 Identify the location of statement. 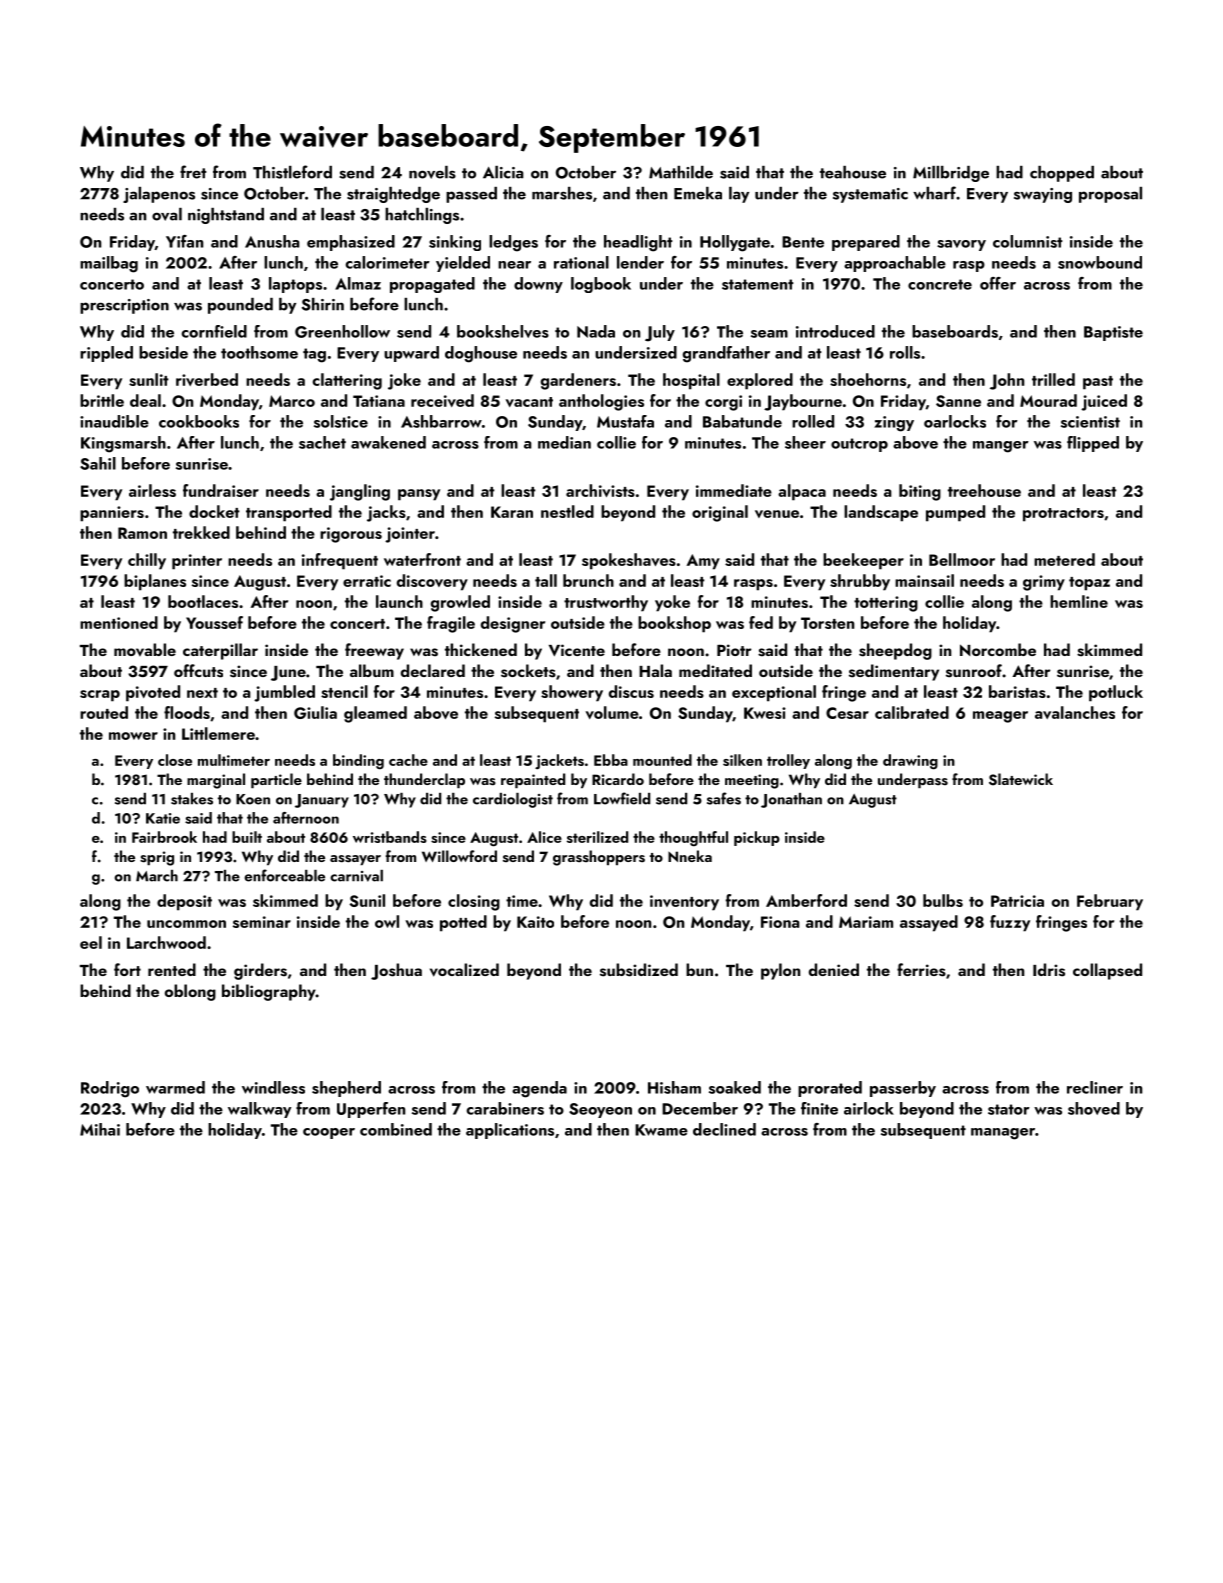
(758, 284).
